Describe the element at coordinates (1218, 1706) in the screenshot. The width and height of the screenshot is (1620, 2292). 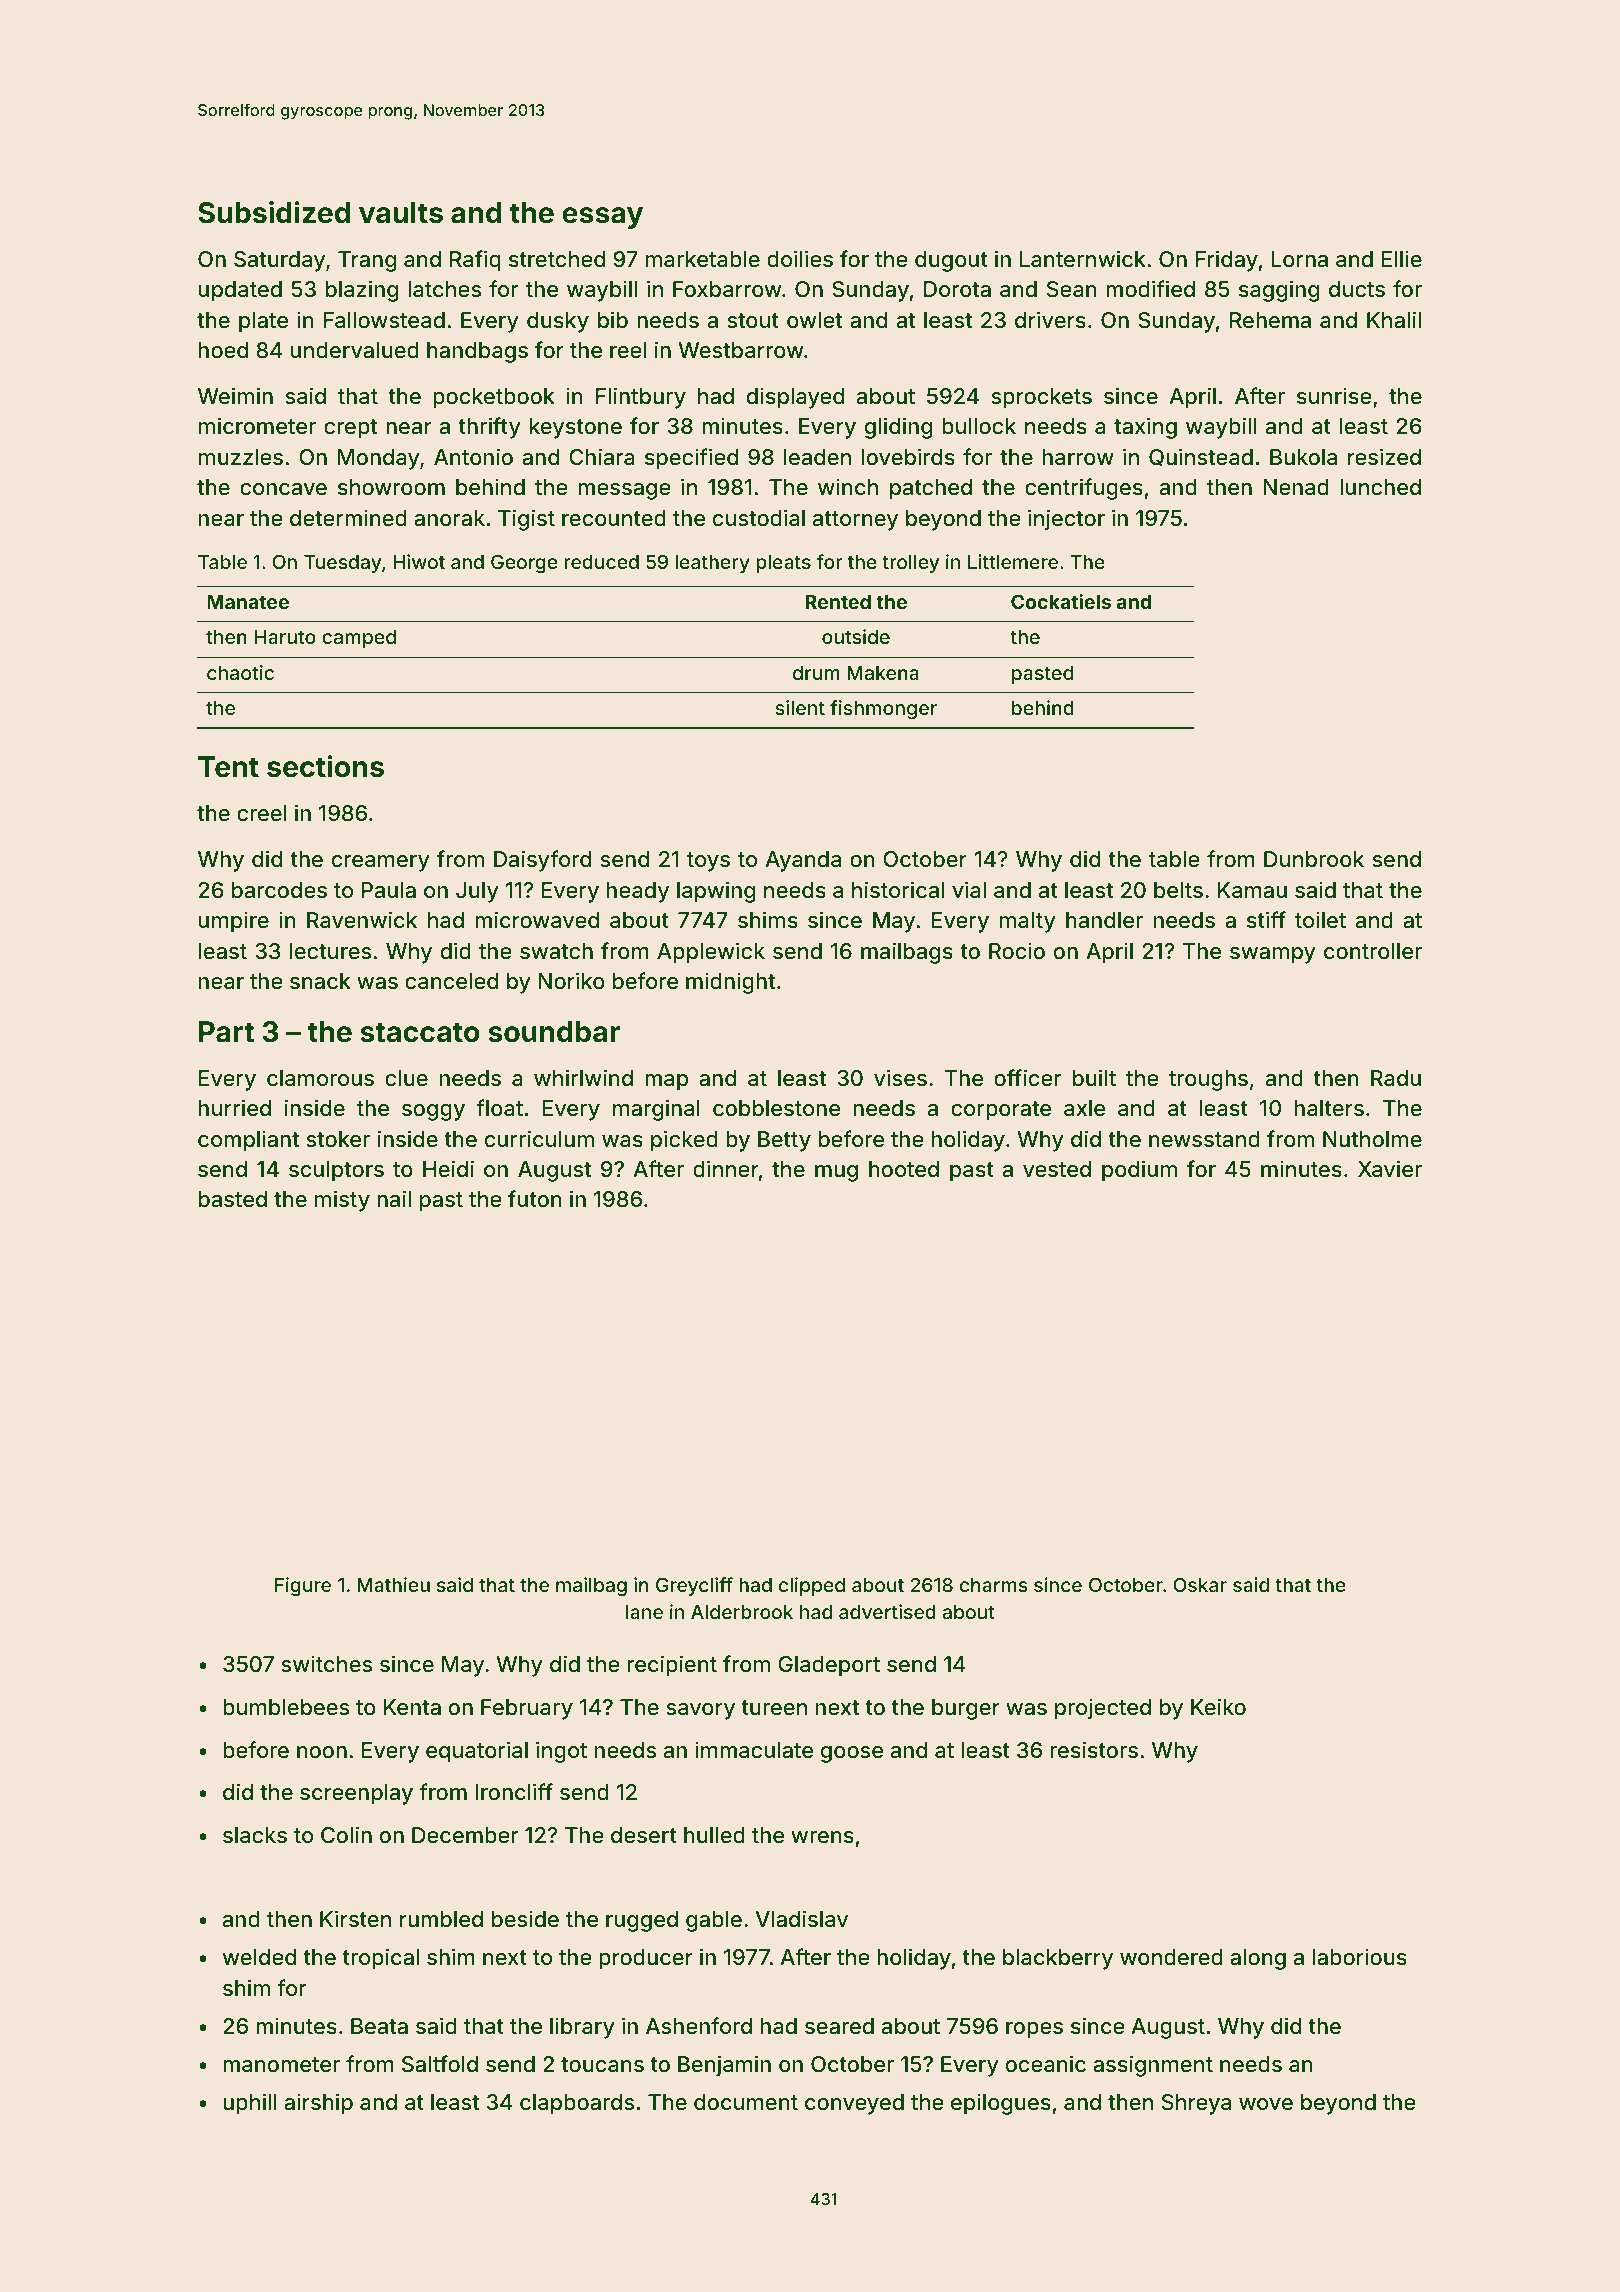
I see `Keiko` at that location.
